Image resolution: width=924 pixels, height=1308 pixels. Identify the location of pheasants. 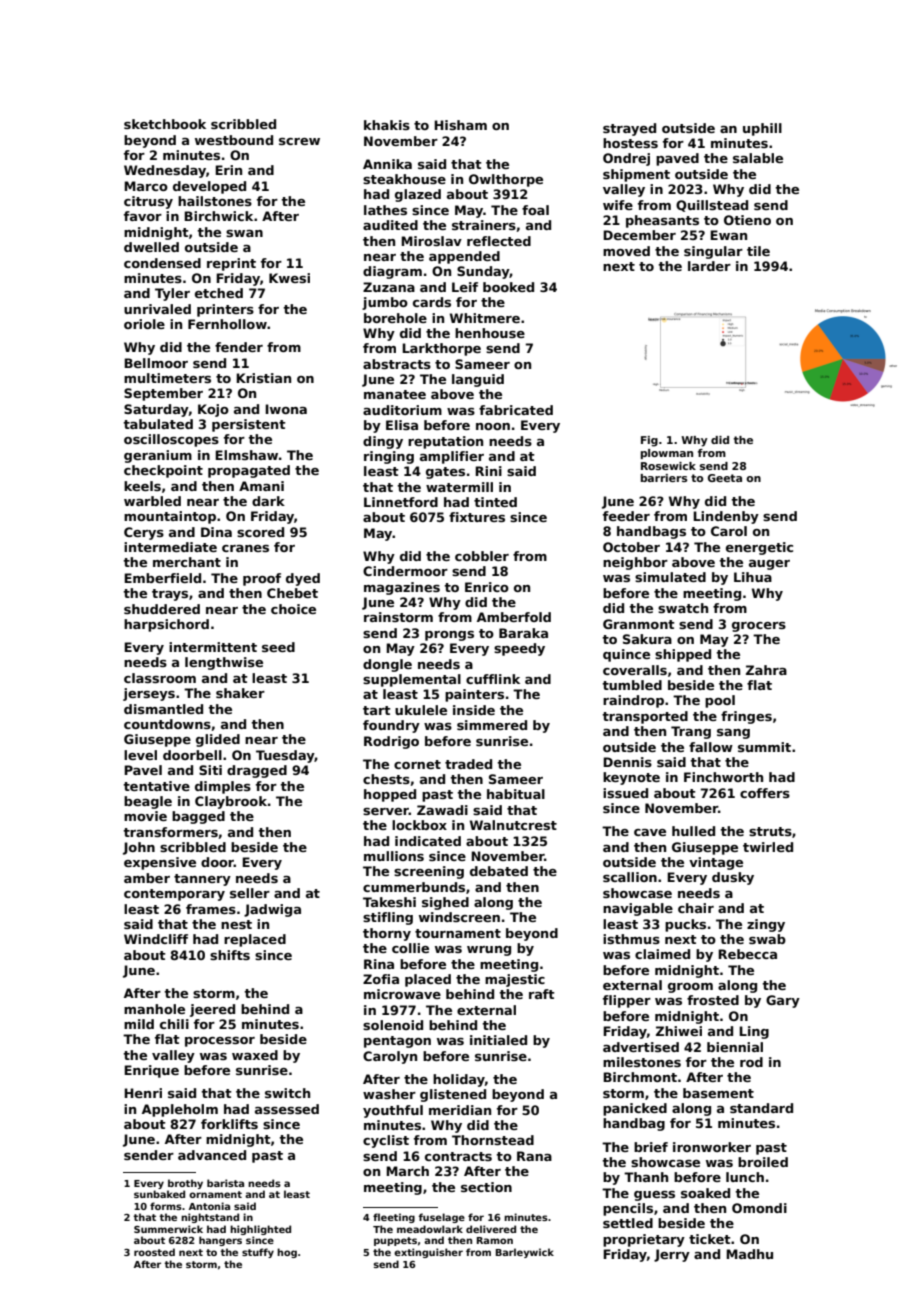
(662, 221).
